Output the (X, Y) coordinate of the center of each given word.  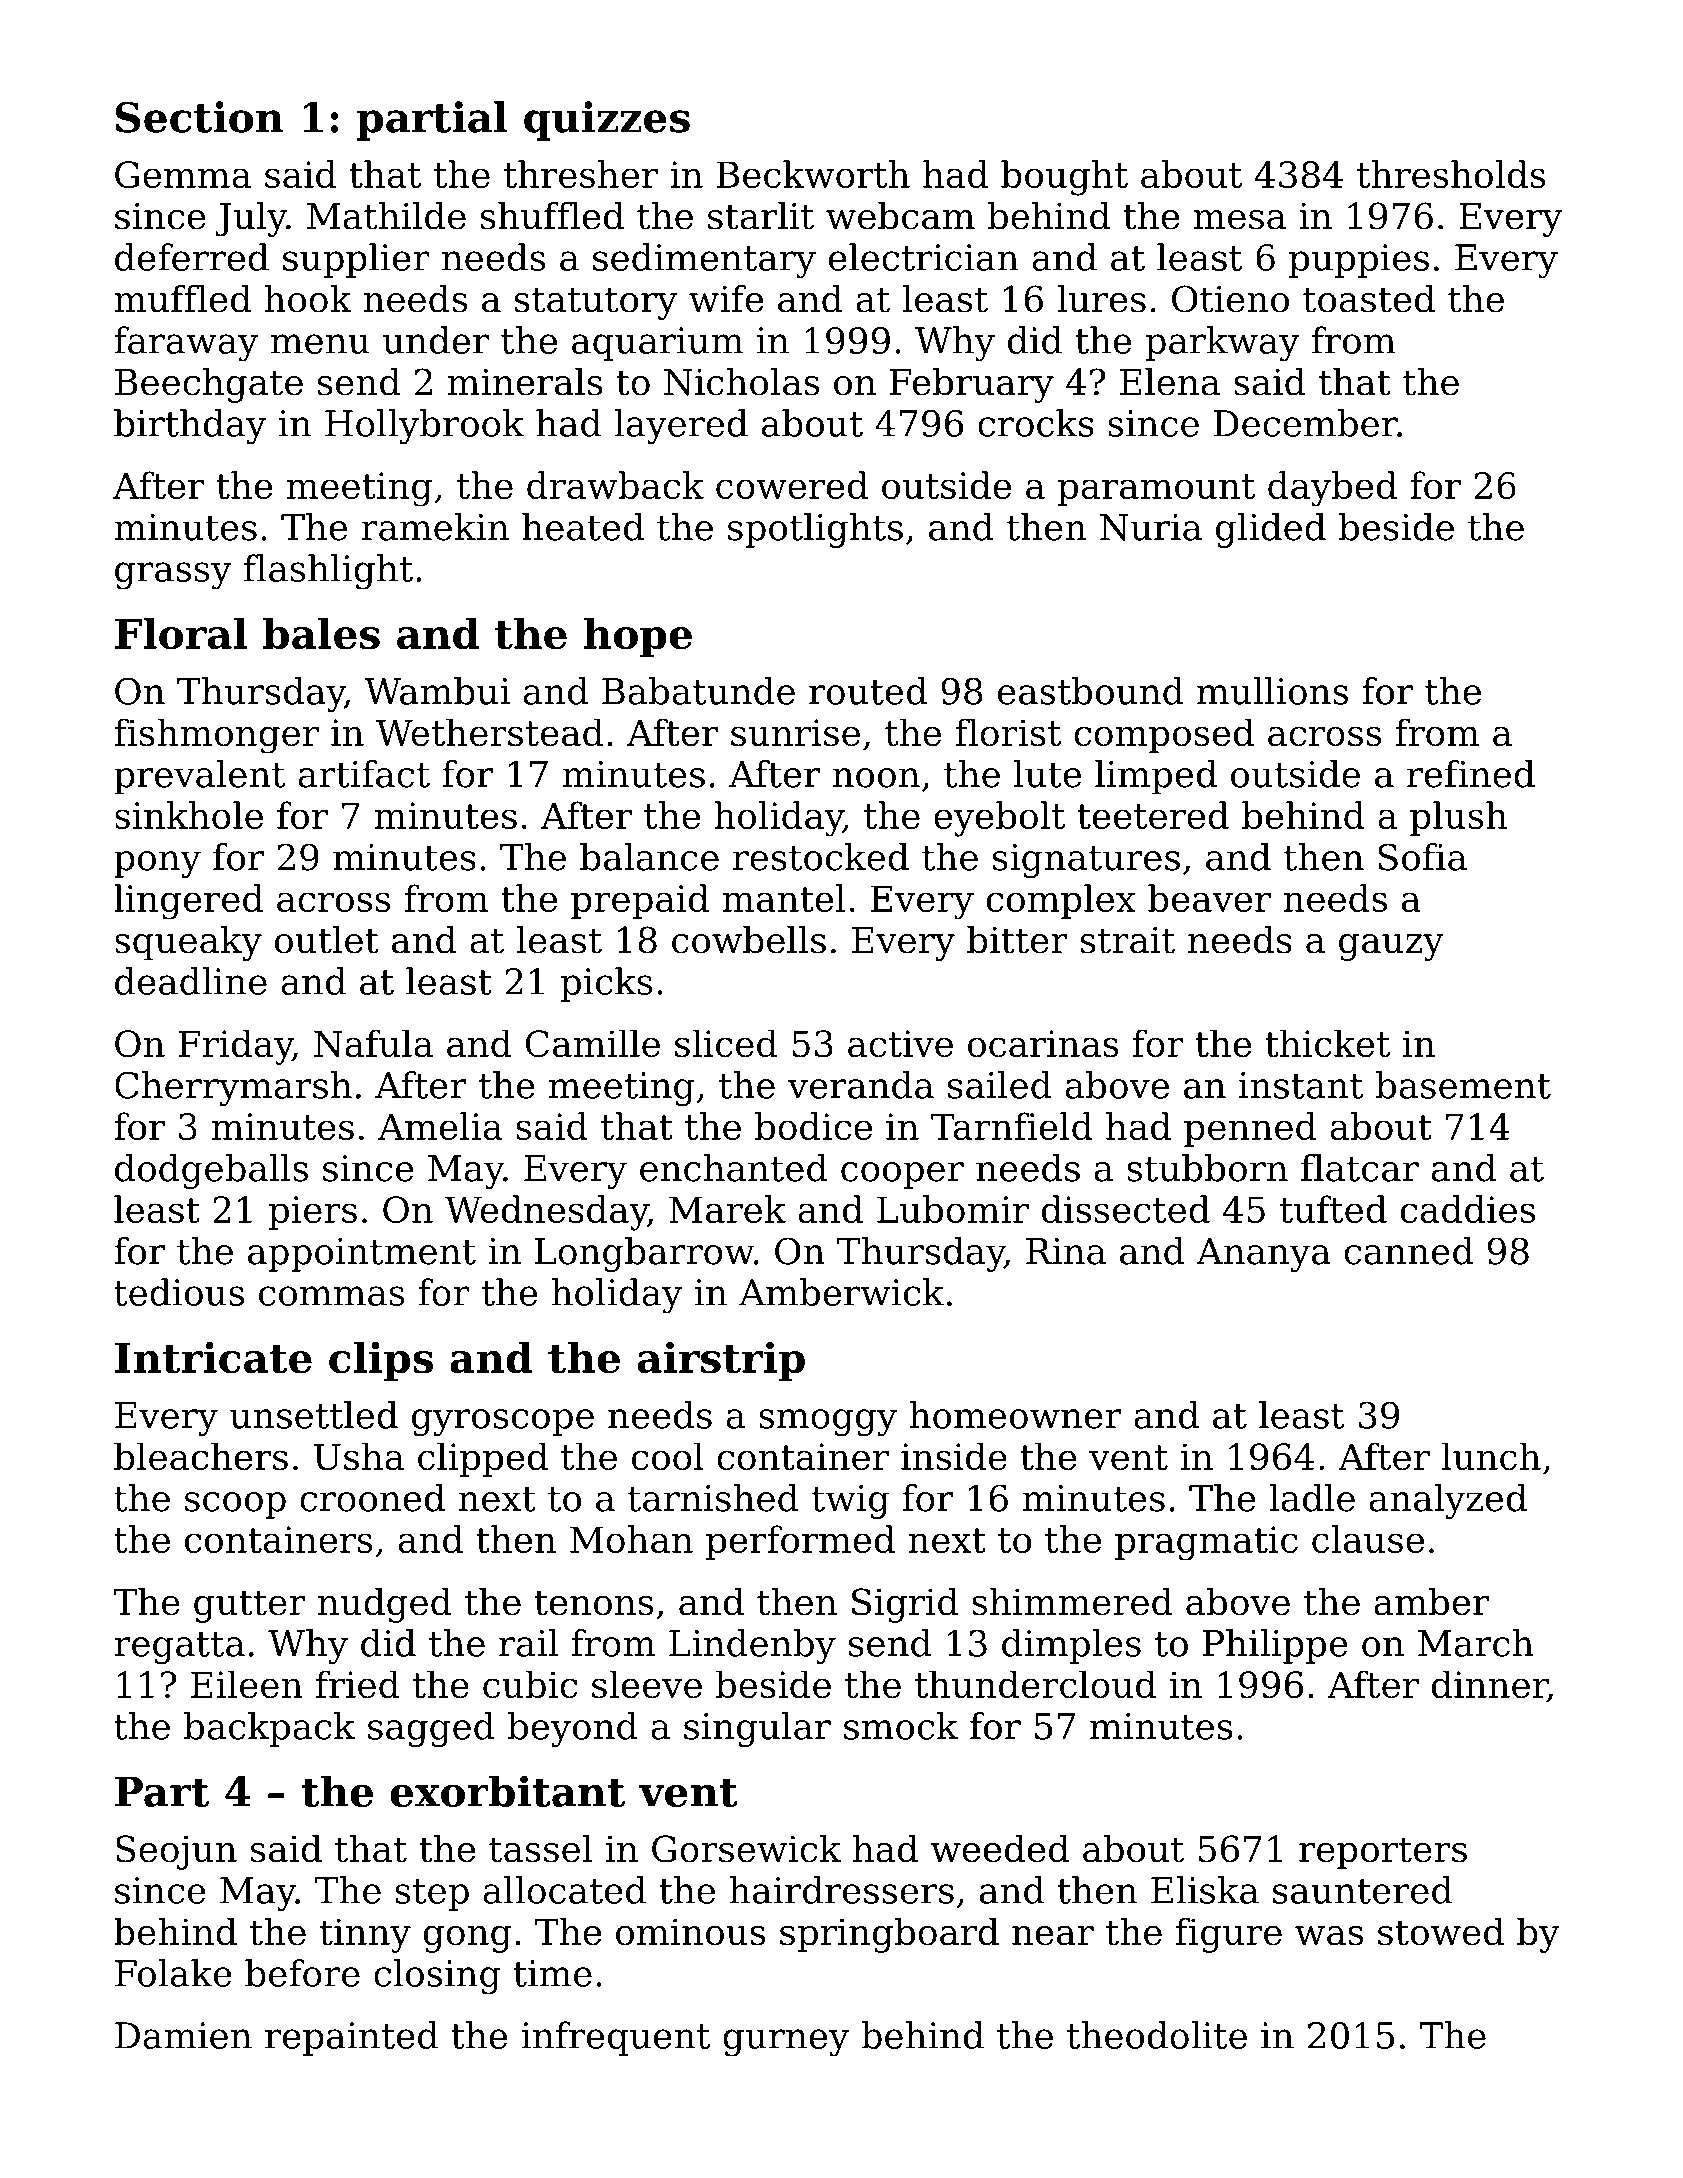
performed (800, 1542)
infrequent (615, 2038)
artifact (364, 774)
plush (1458, 818)
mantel (784, 898)
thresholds (1451, 174)
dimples (1071, 1646)
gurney (786, 2043)
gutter (250, 1606)
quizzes (607, 121)
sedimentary (704, 261)
